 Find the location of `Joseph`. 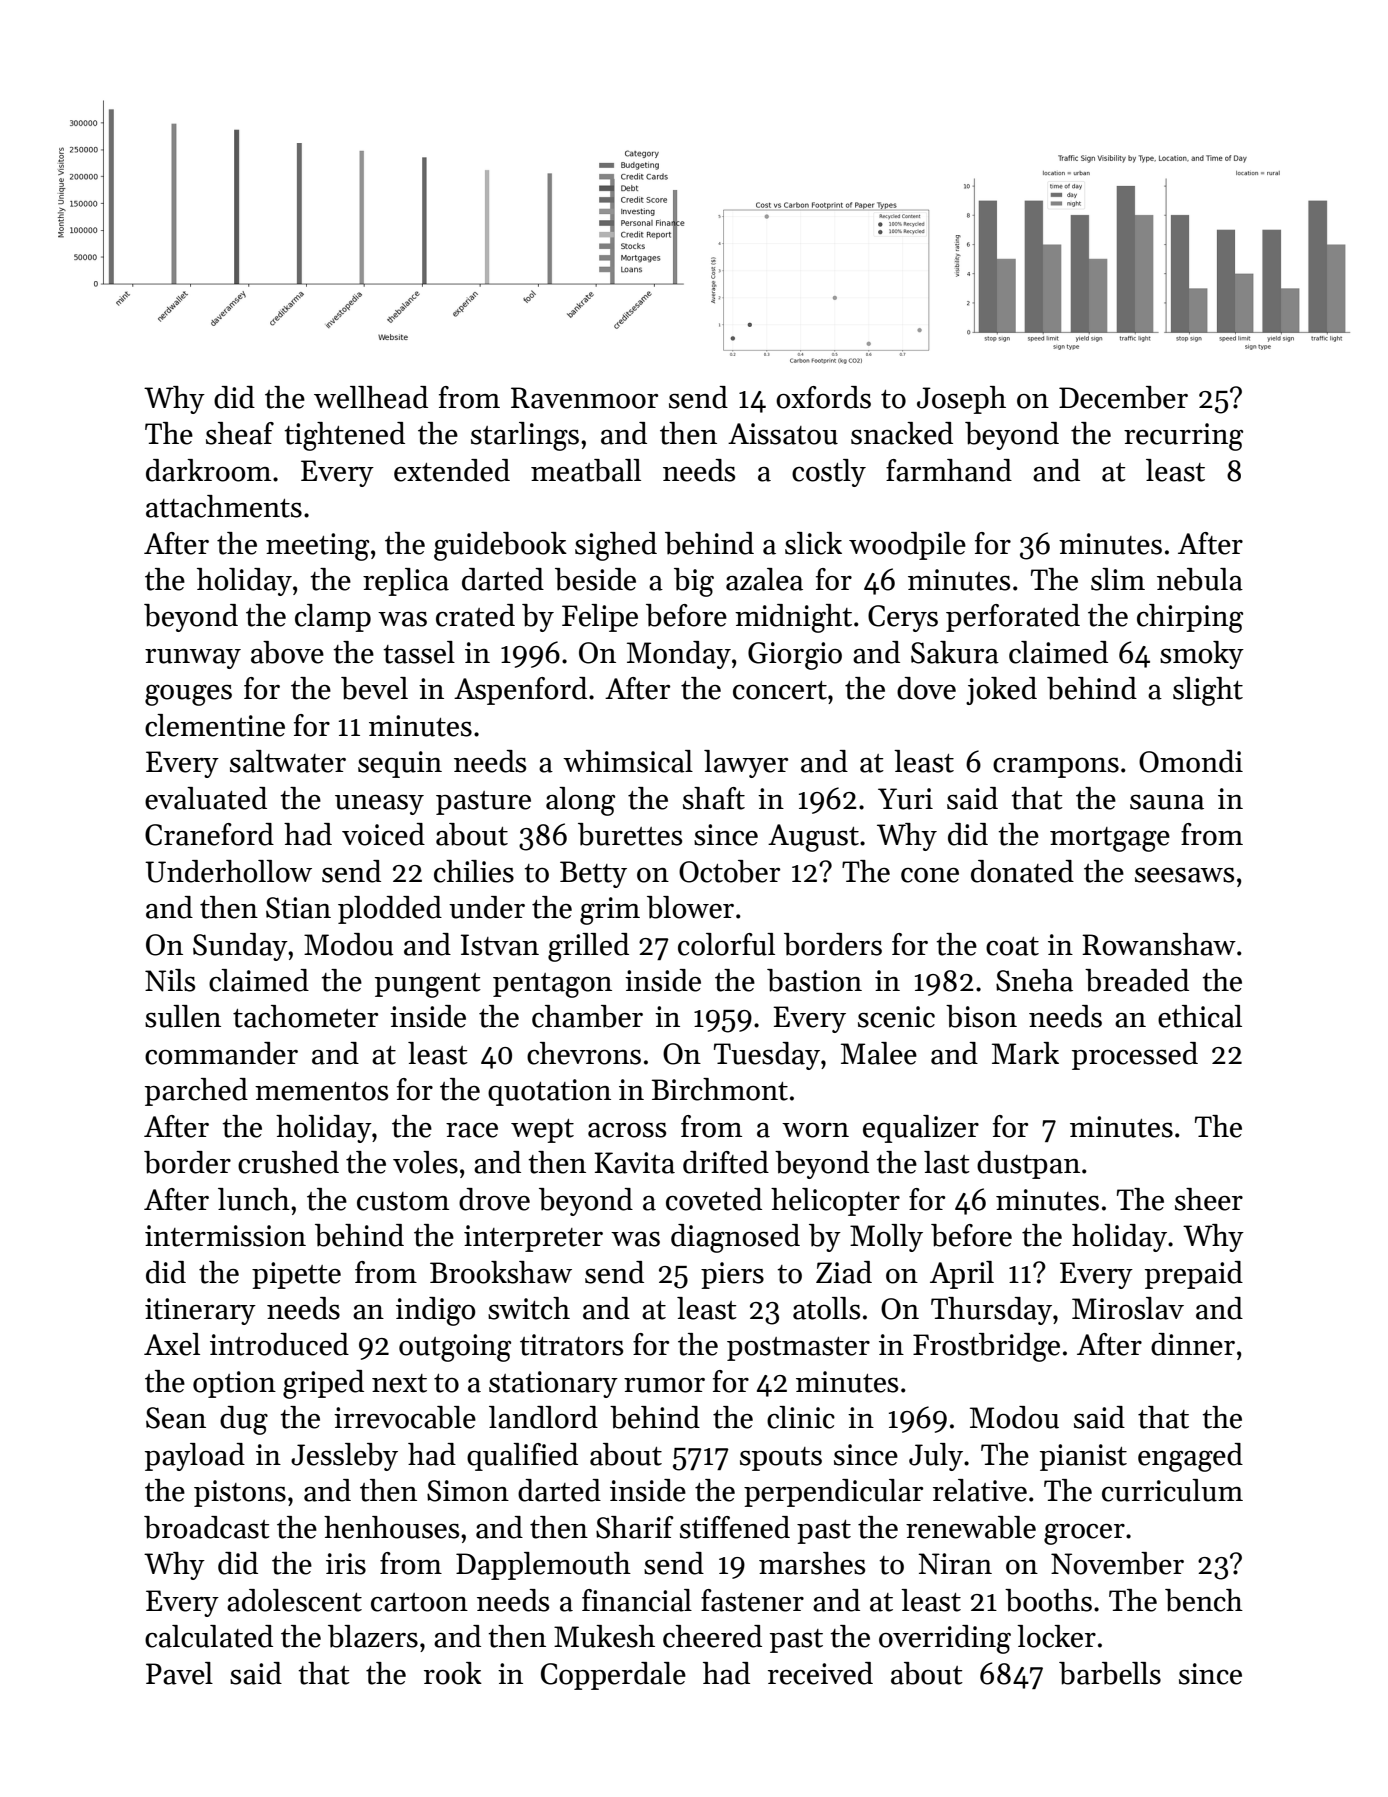

Joseph is located at coordinates (961, 400).
